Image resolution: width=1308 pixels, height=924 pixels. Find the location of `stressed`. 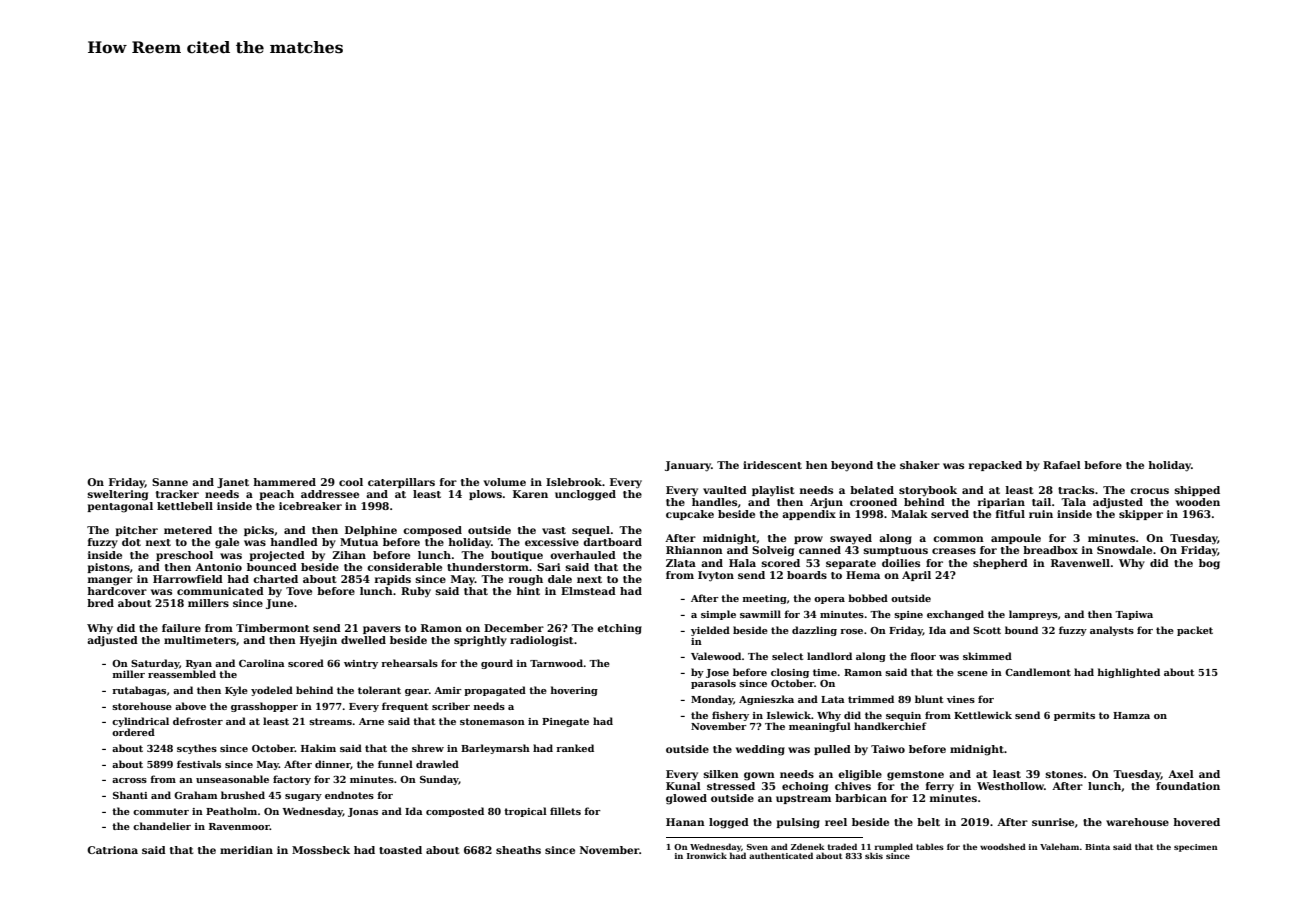

stressed is located at coordinates (731, 786).
